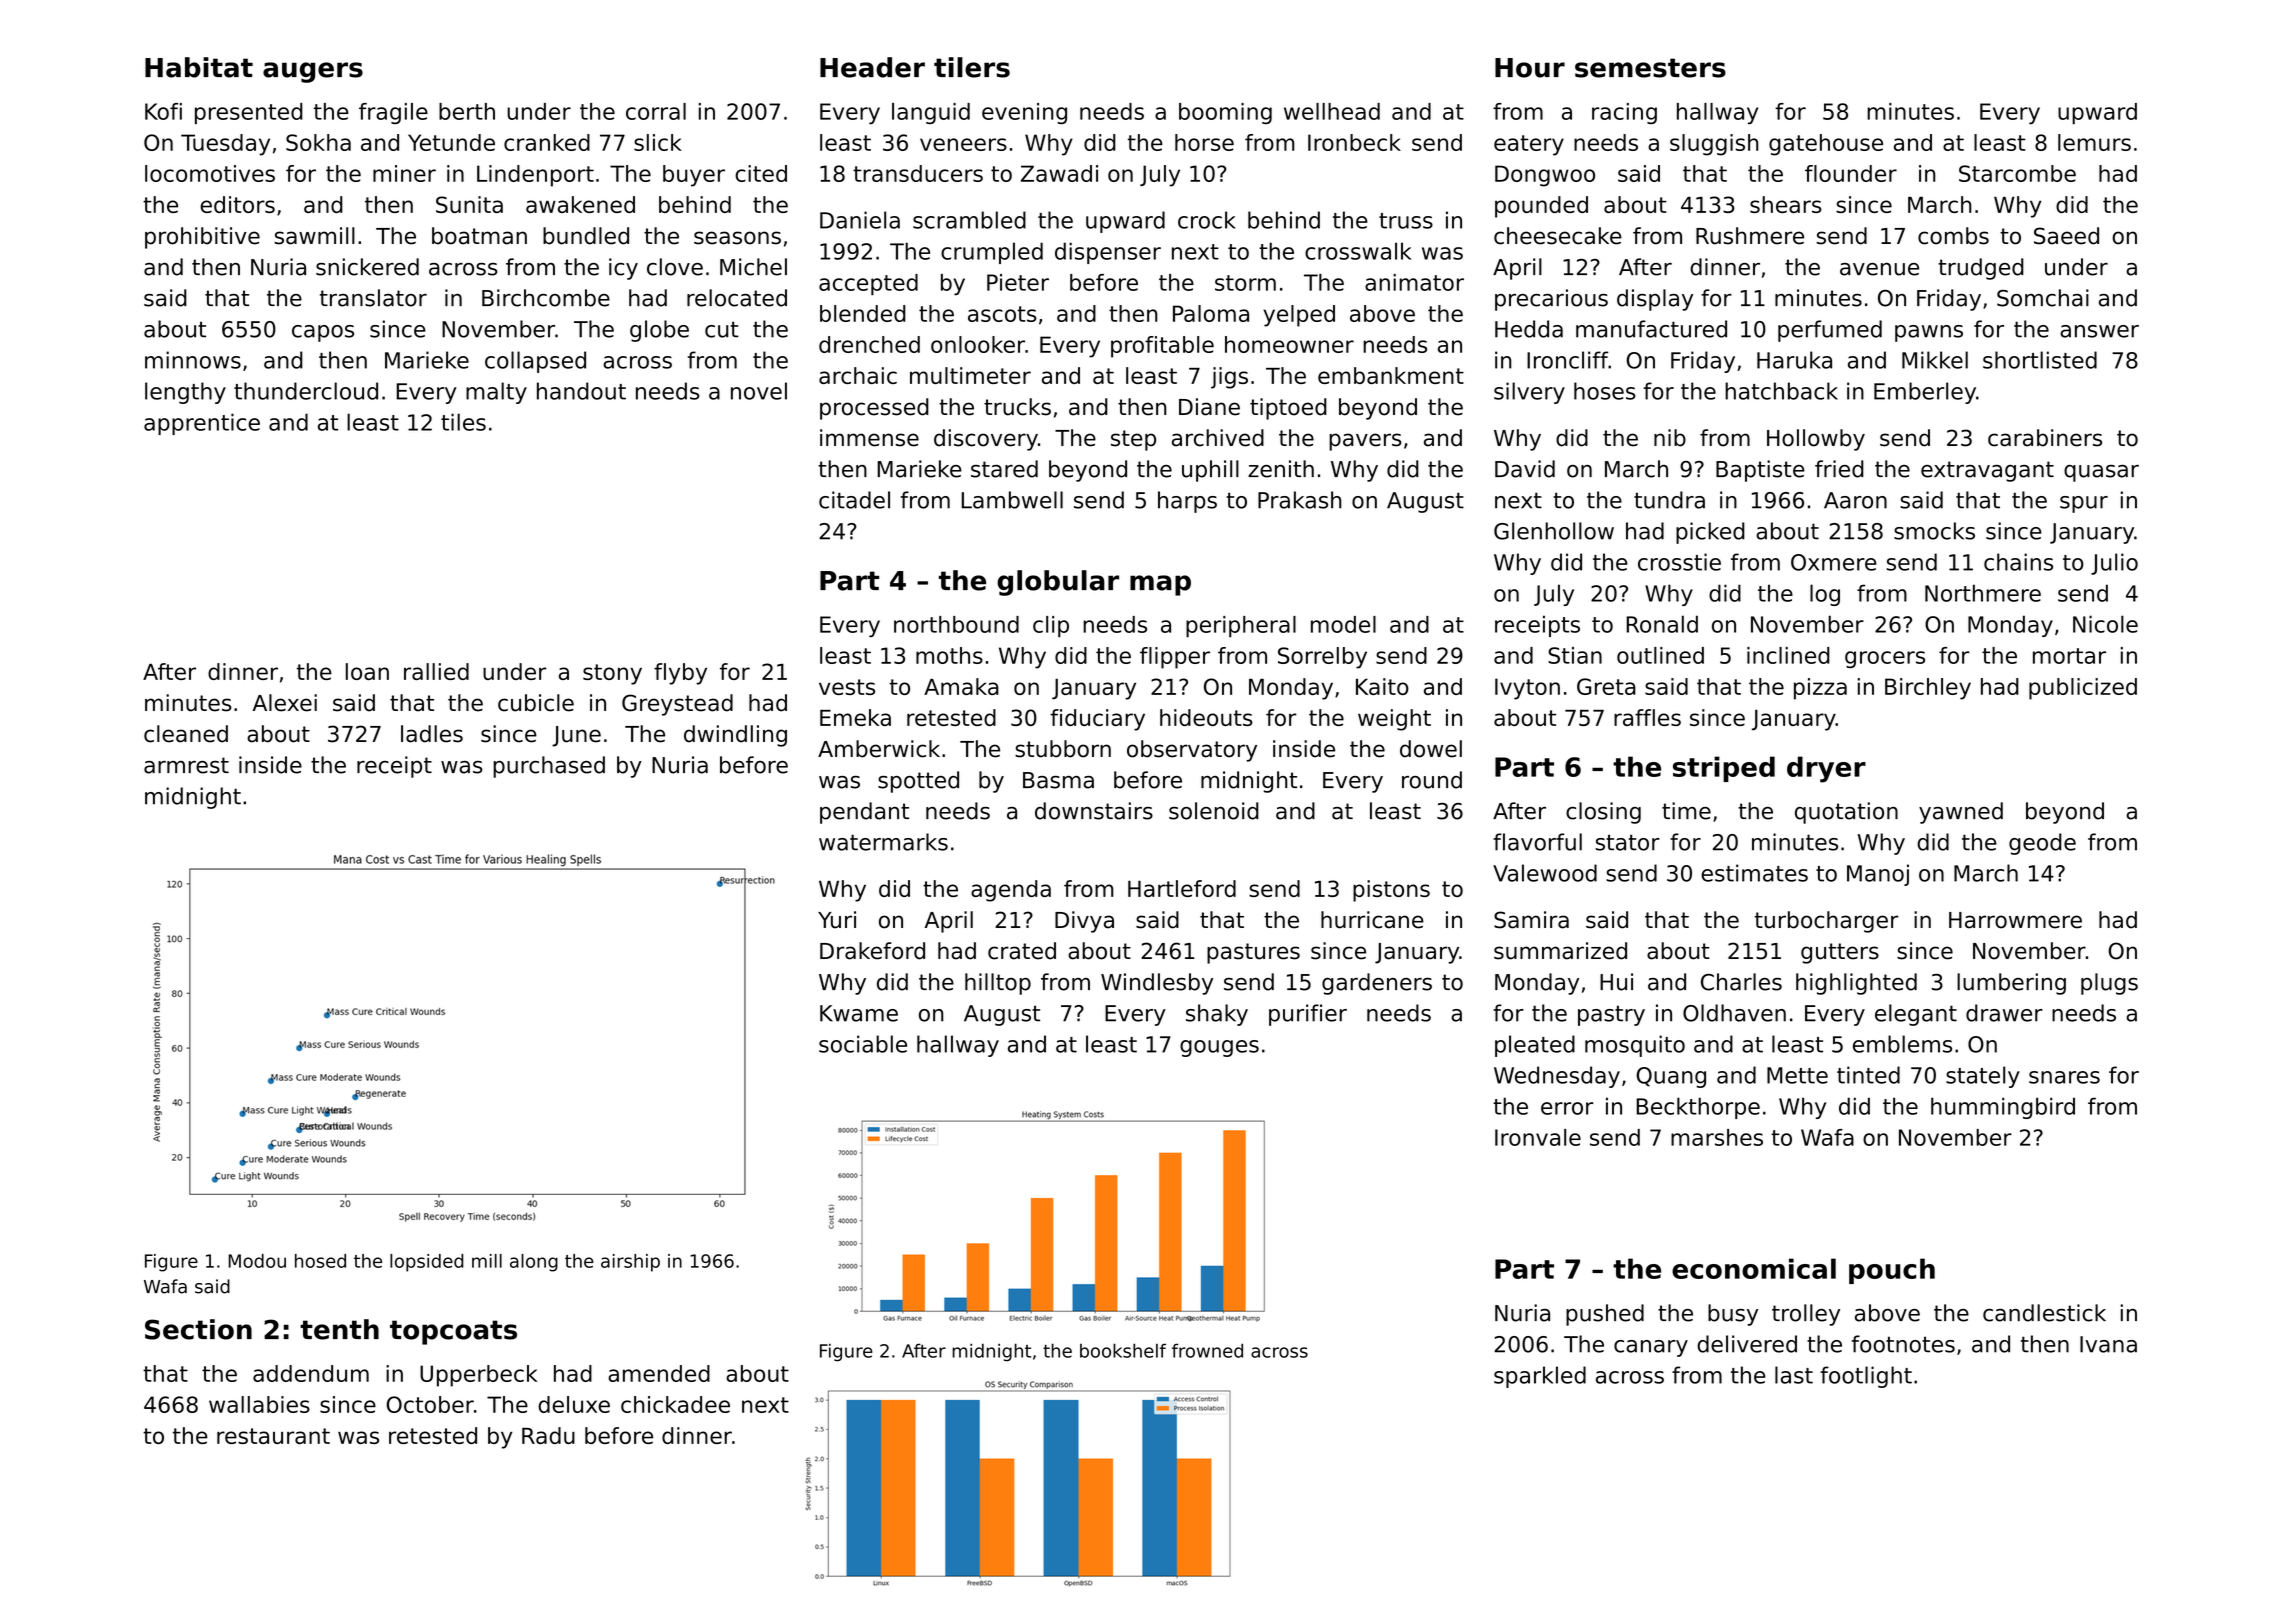  Describe the element at coordinates (2094, 142) in the screenshot. I see `lemurs` at that location.
